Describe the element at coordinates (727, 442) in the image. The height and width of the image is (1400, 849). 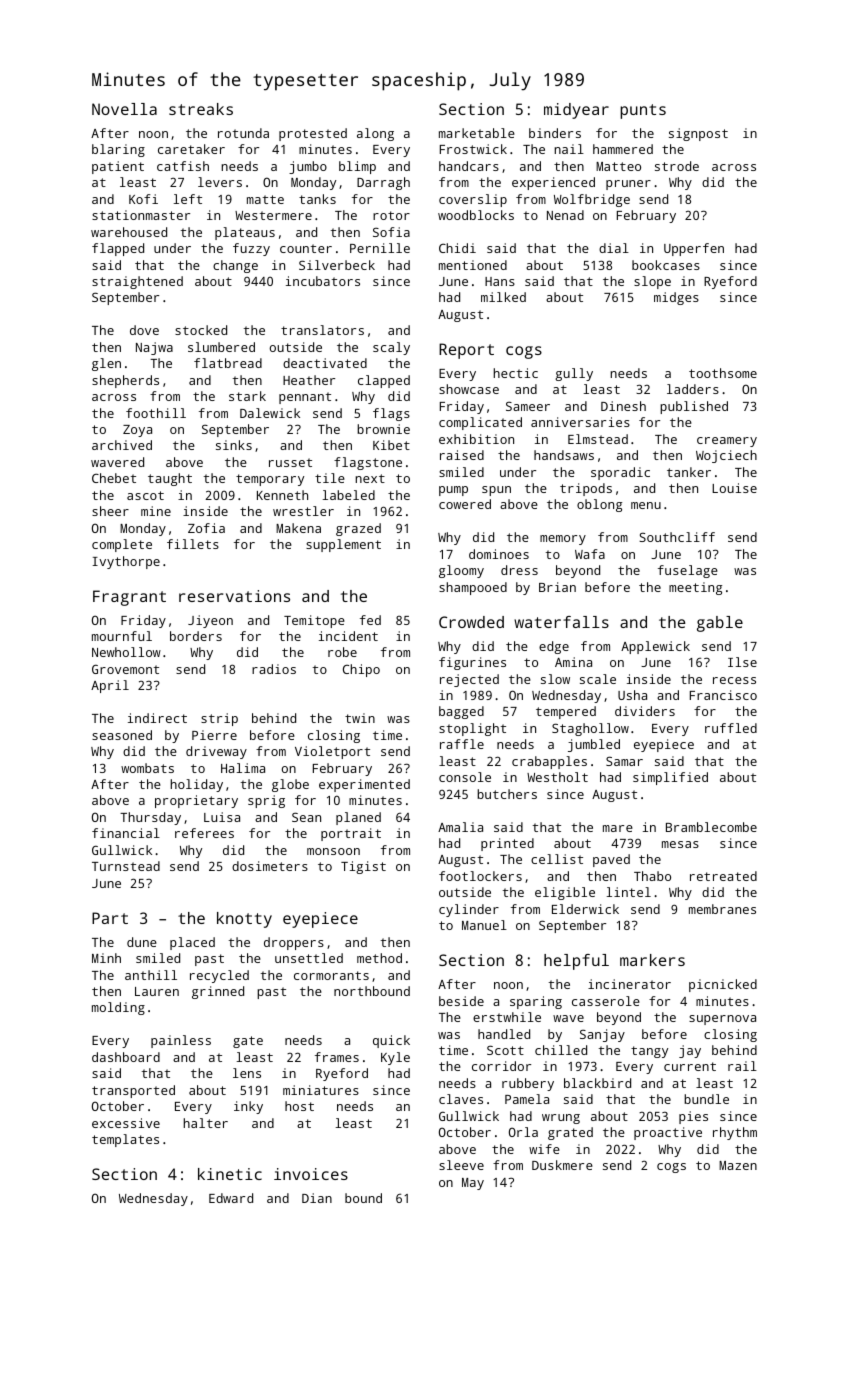
I see `creamery` at that location.
